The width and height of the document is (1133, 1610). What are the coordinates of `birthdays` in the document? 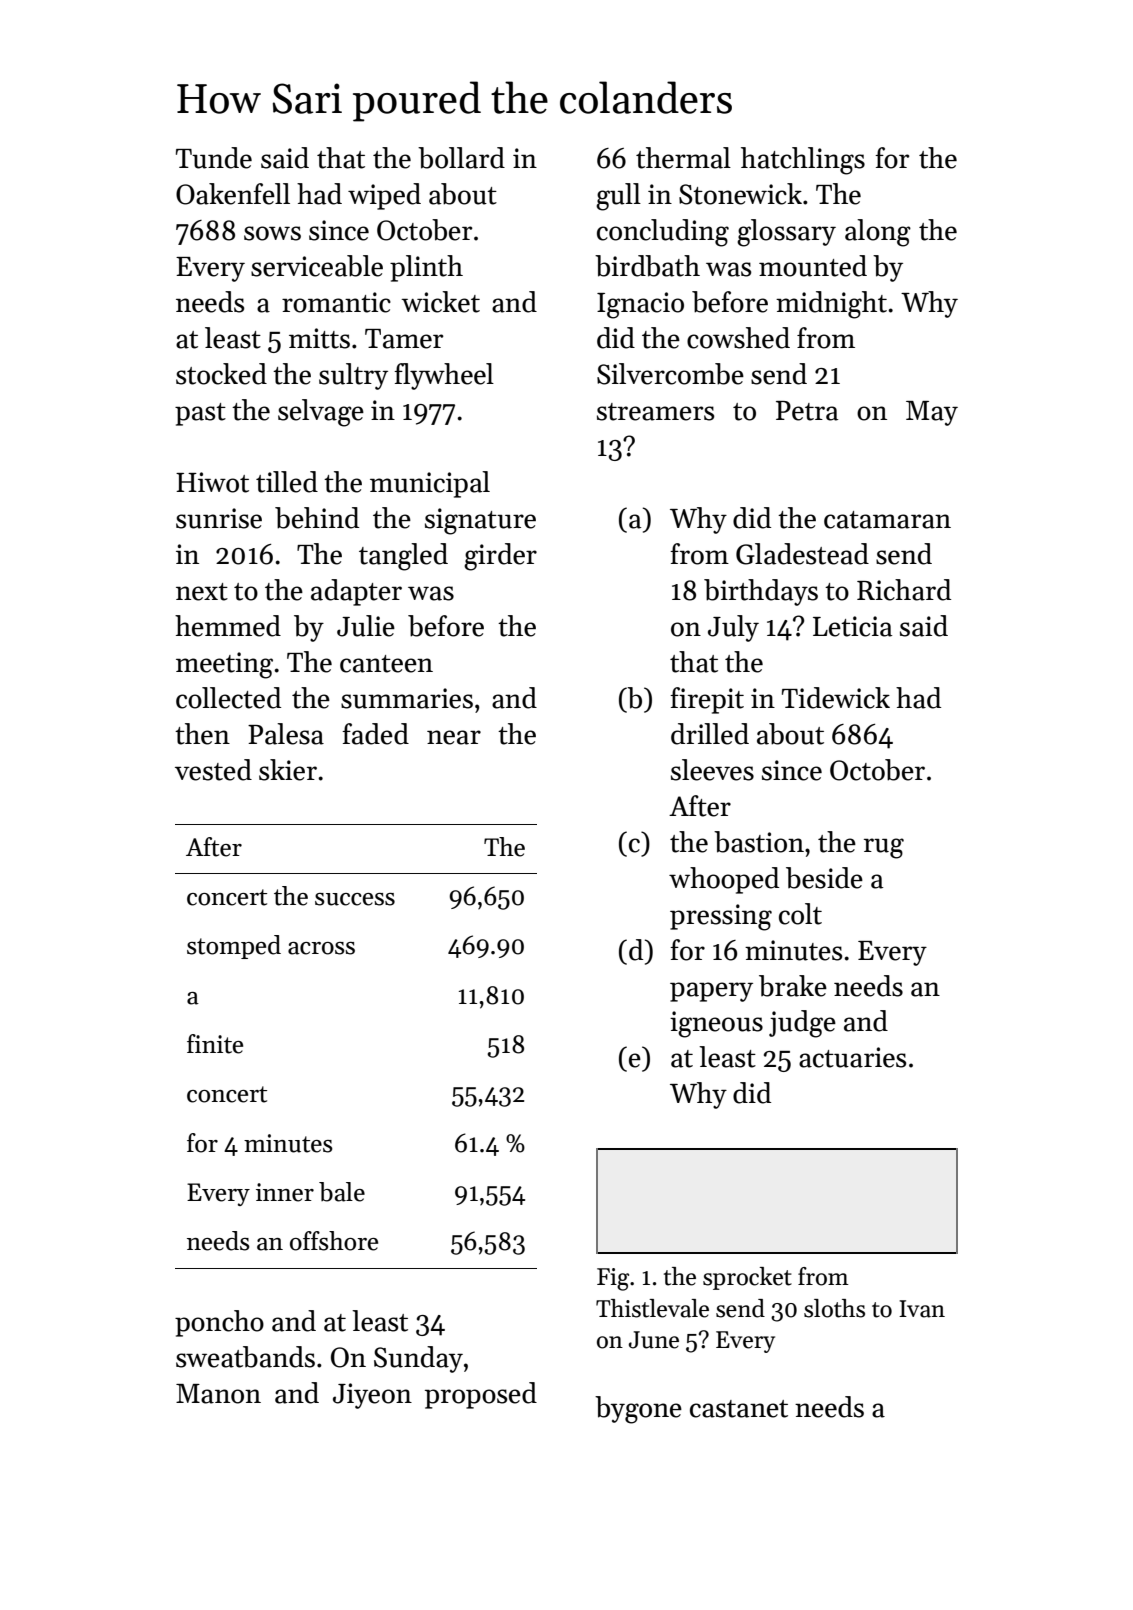 It's located at (761, 592).
